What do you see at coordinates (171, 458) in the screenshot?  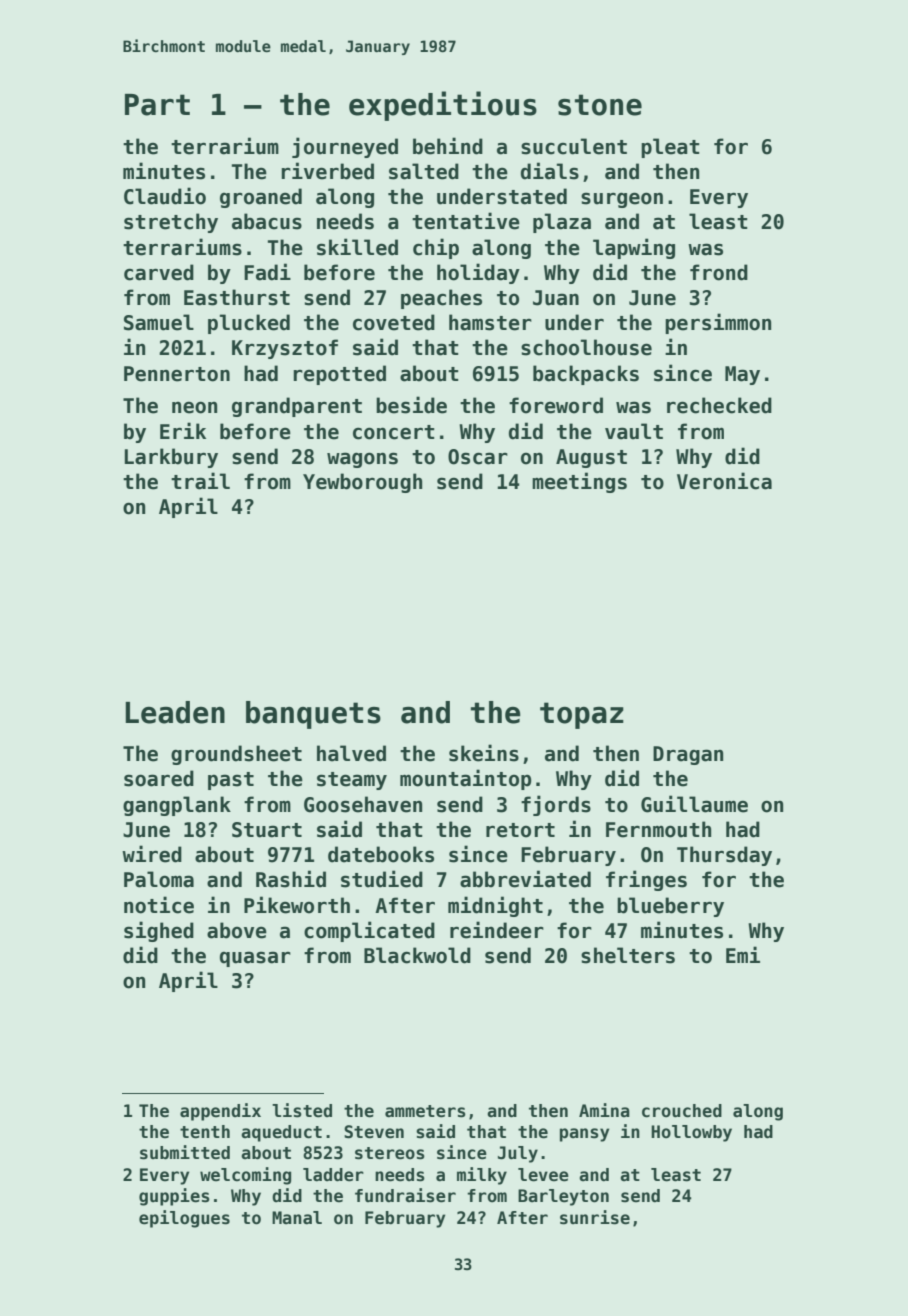 I see `Larkbury` at bounding box center [171, 458].
